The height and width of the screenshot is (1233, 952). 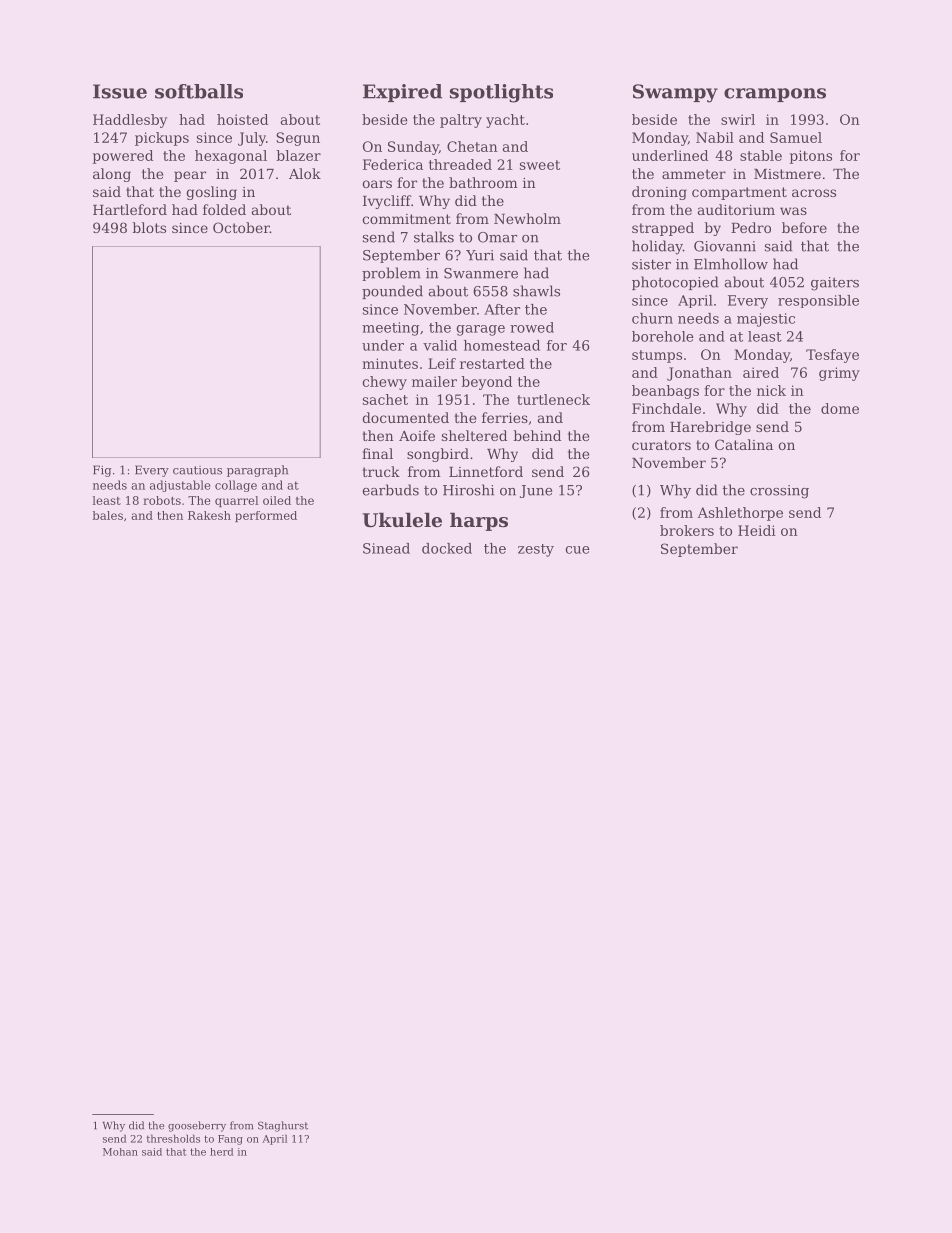 What do you see at coordinates (440, 345) in the screenshot?
I see `valid` at bounding box center [440, 345].
